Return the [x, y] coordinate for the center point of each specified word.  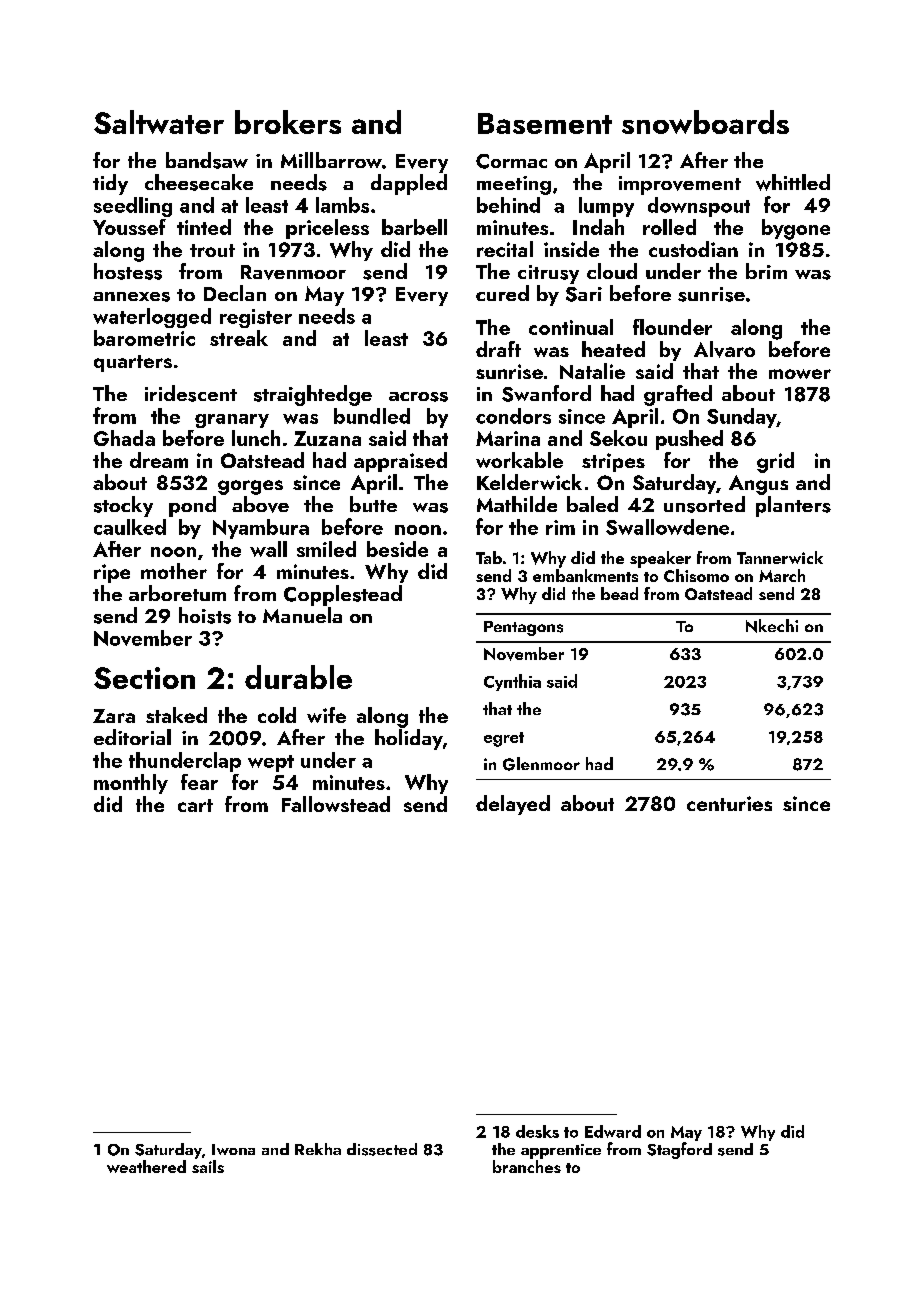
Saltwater [159, 122]
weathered [146, 1166]
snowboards [705, 122]
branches [527, 1166]
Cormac [511, 161]
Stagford [679, 1150]
